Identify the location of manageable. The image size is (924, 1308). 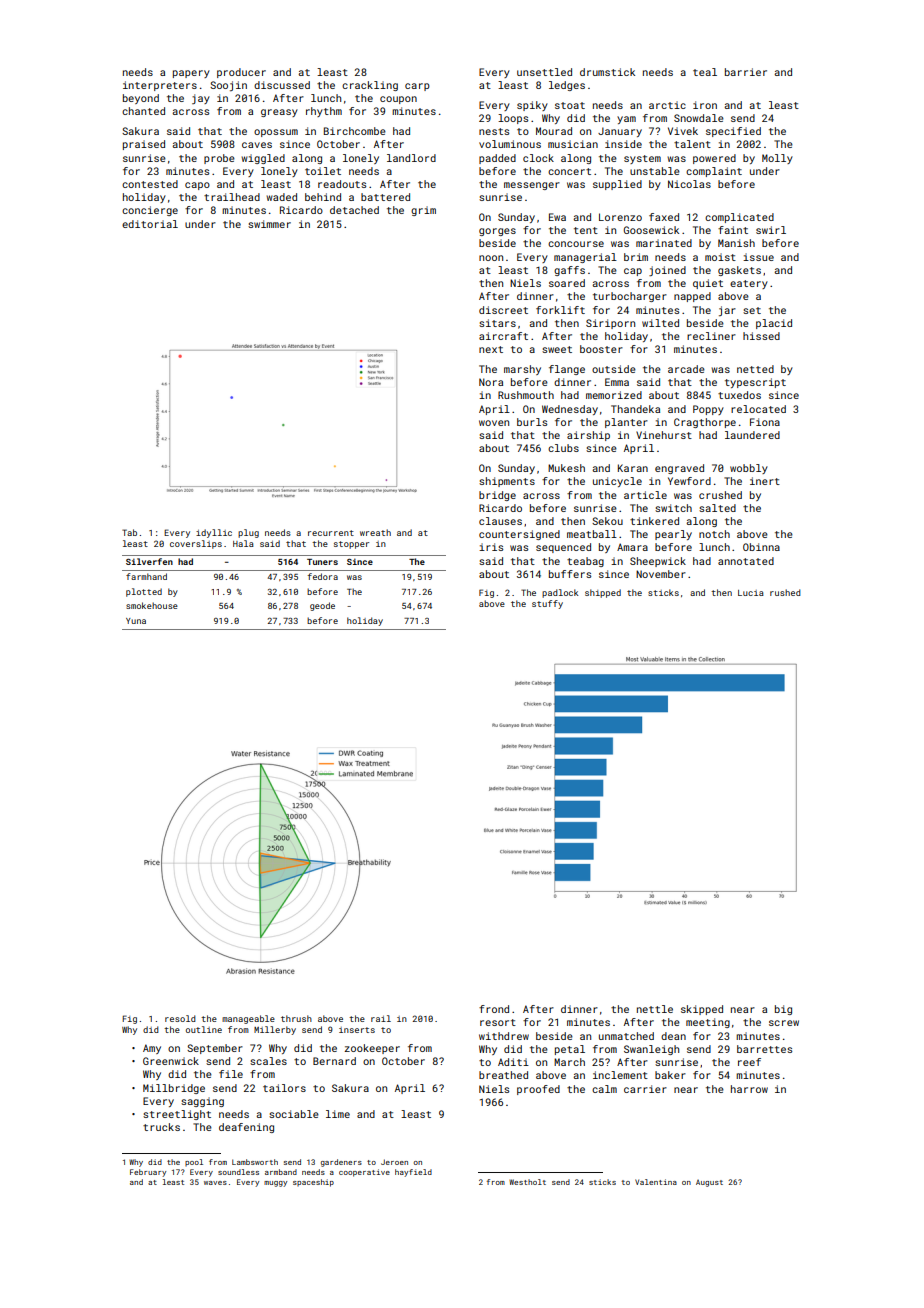
(248, 1019).
